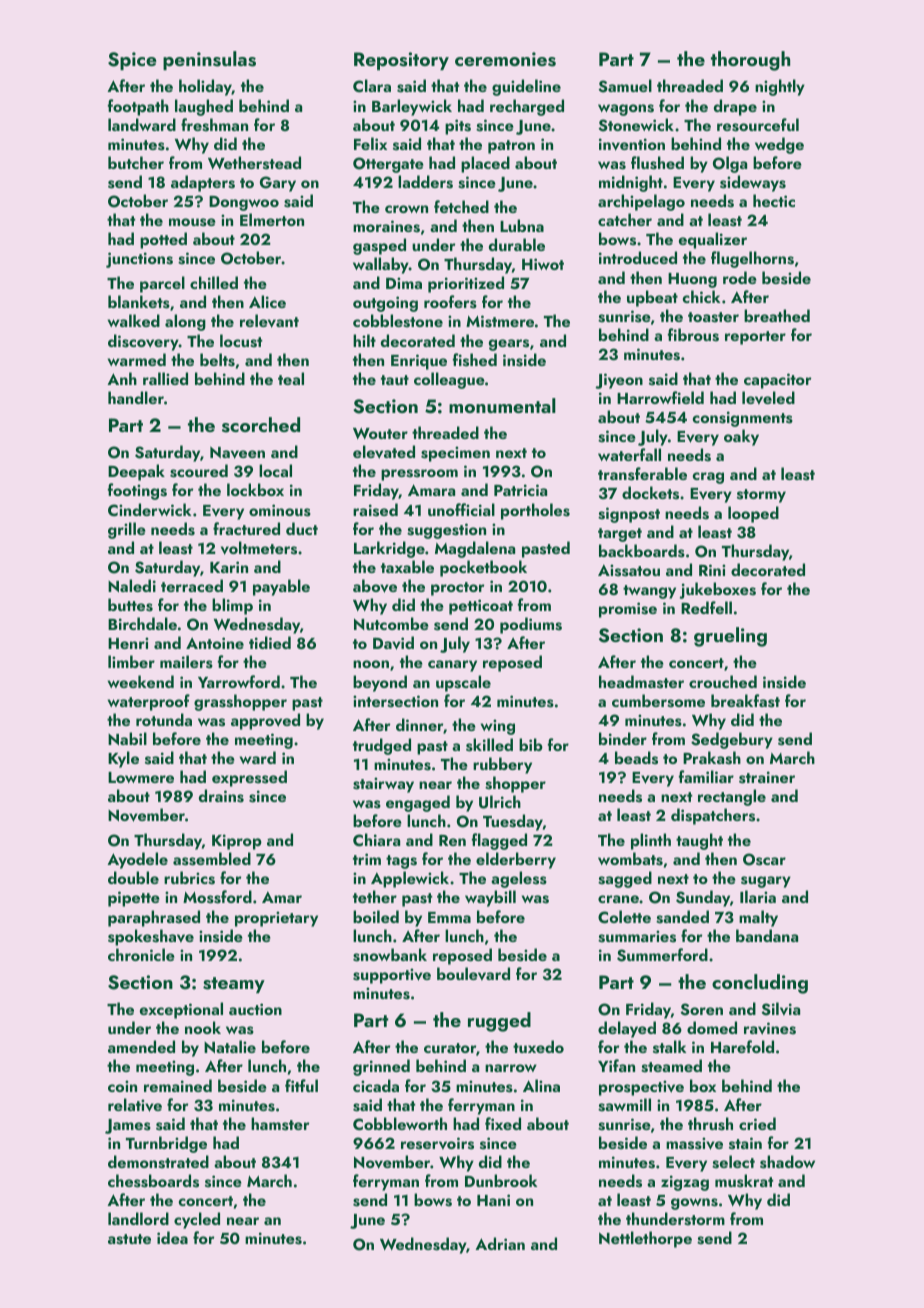 This screenshot has height=1308, width=924. Describe the element at coordinates (269, 321) in the screenshot. I see `relevant` at that location.
